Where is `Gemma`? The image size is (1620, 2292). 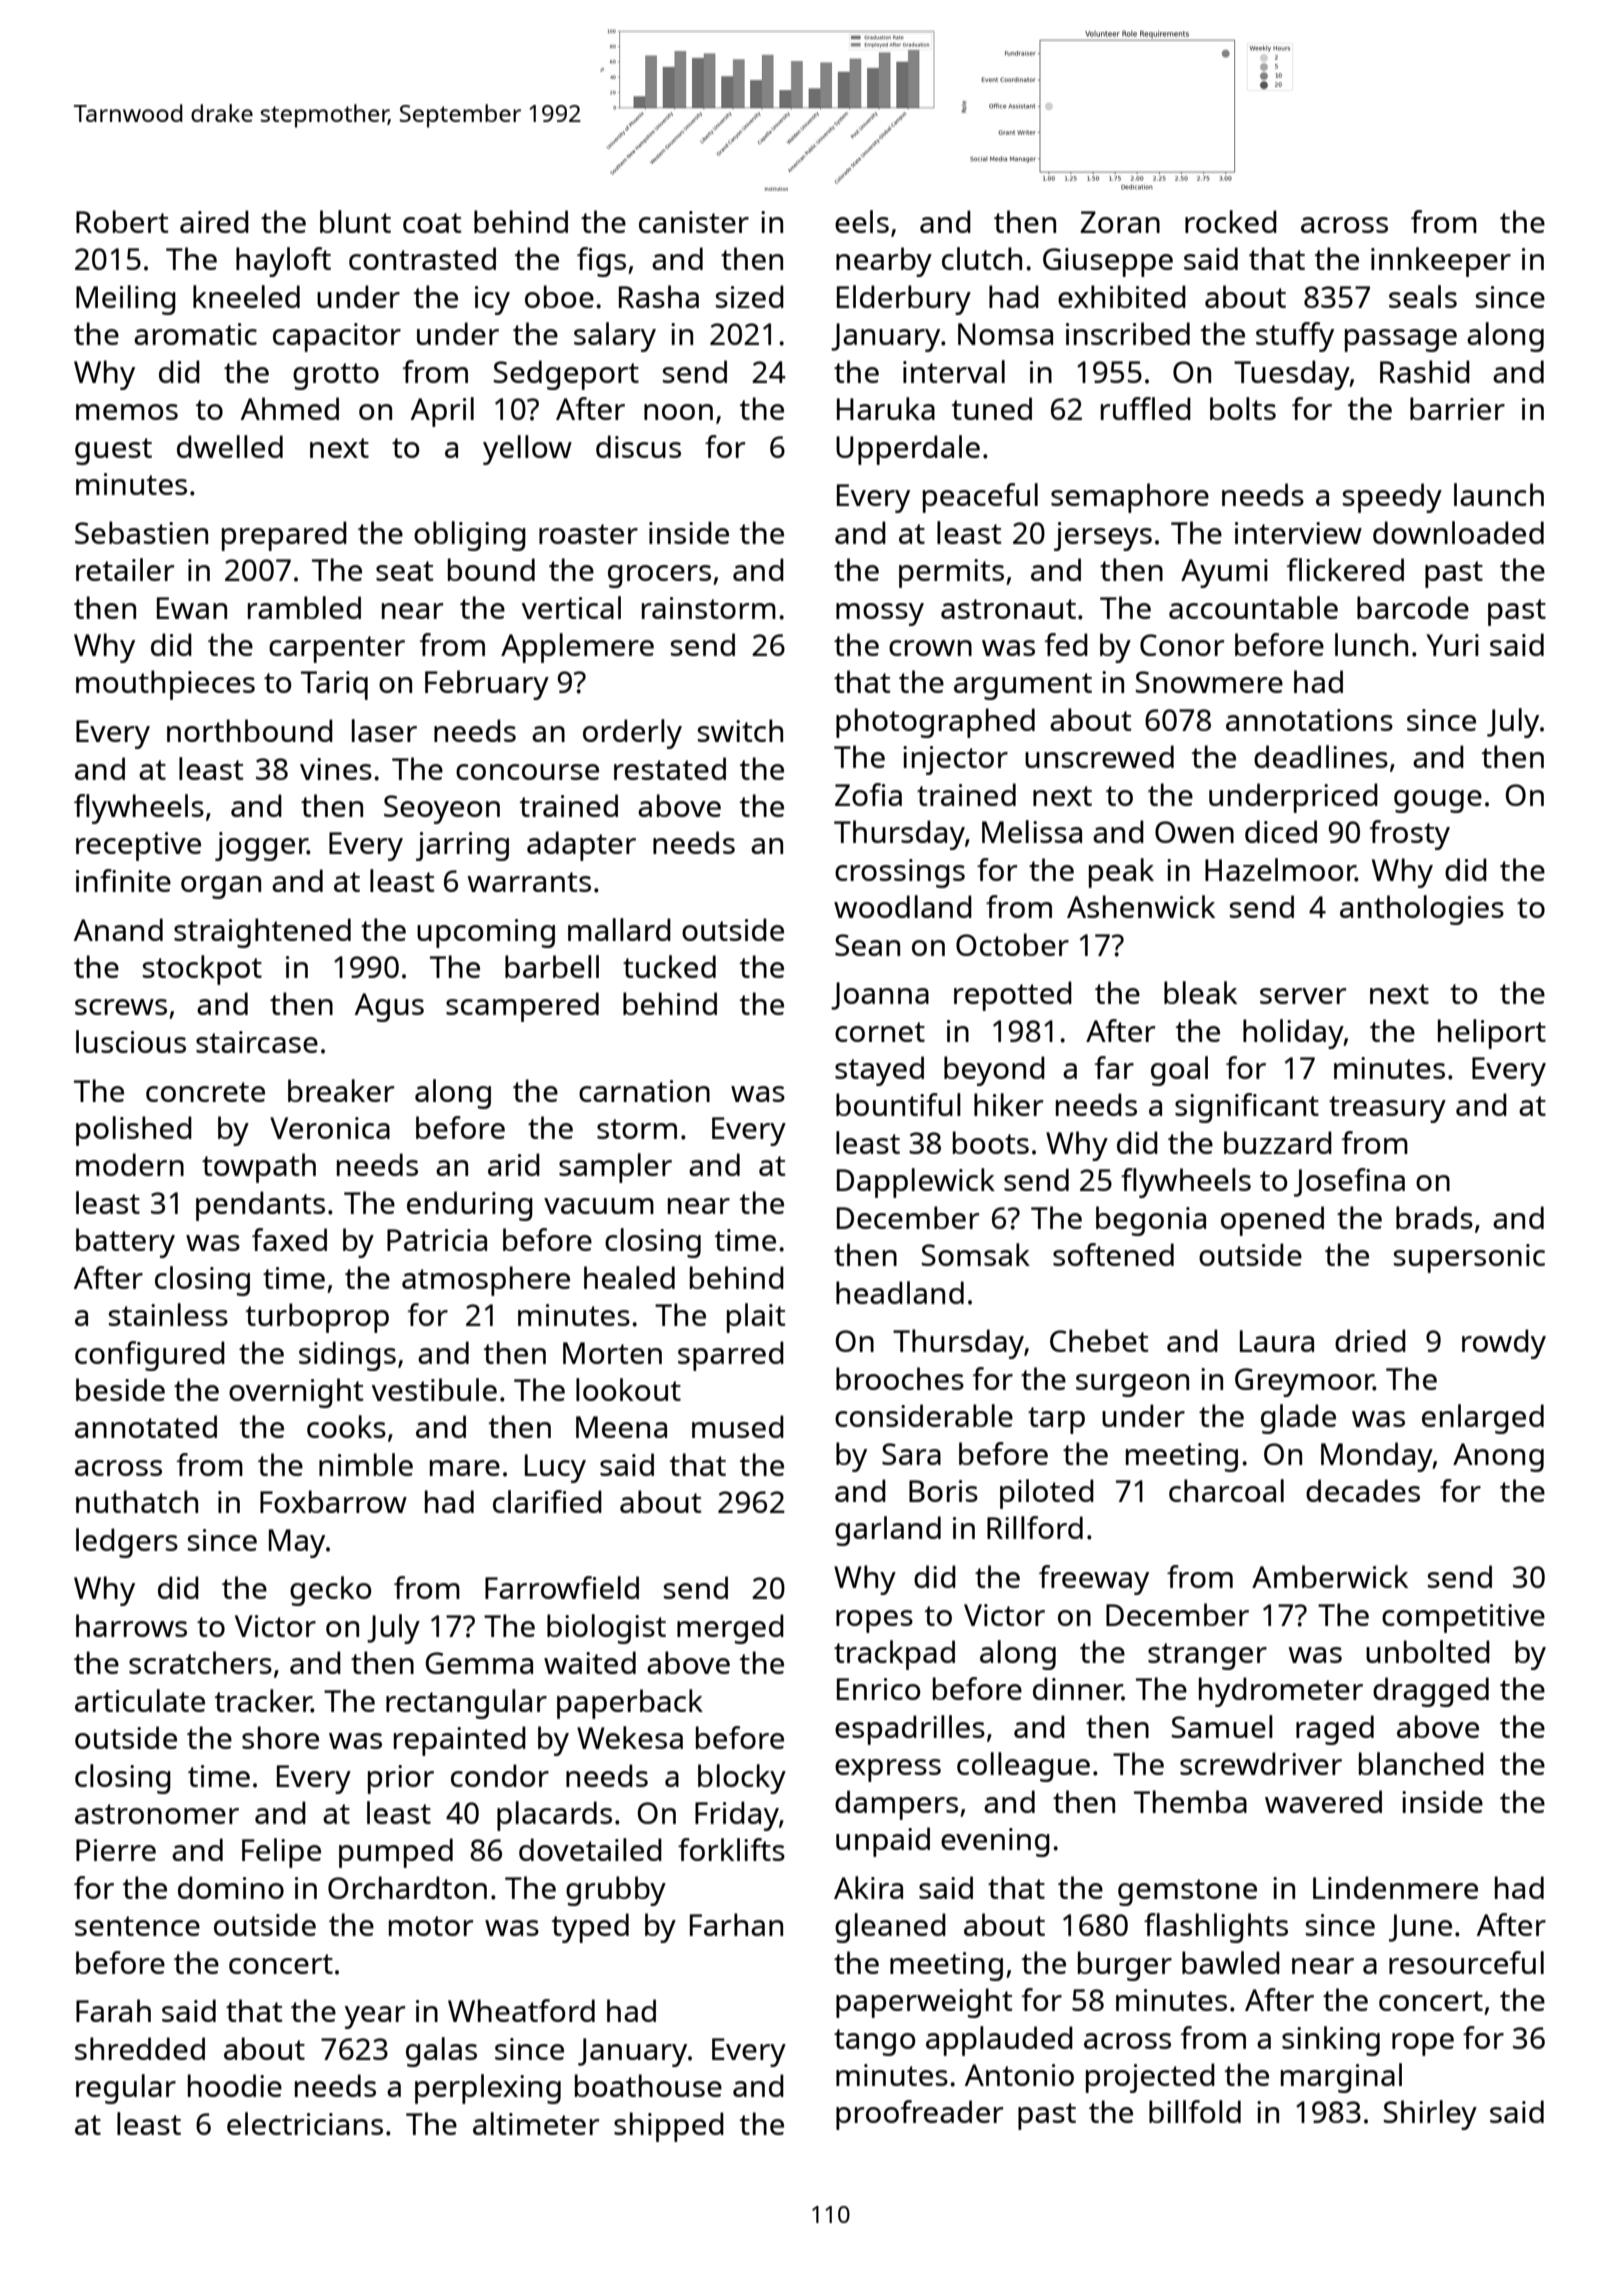 Gemma is located at coordinates (479, 1663).
